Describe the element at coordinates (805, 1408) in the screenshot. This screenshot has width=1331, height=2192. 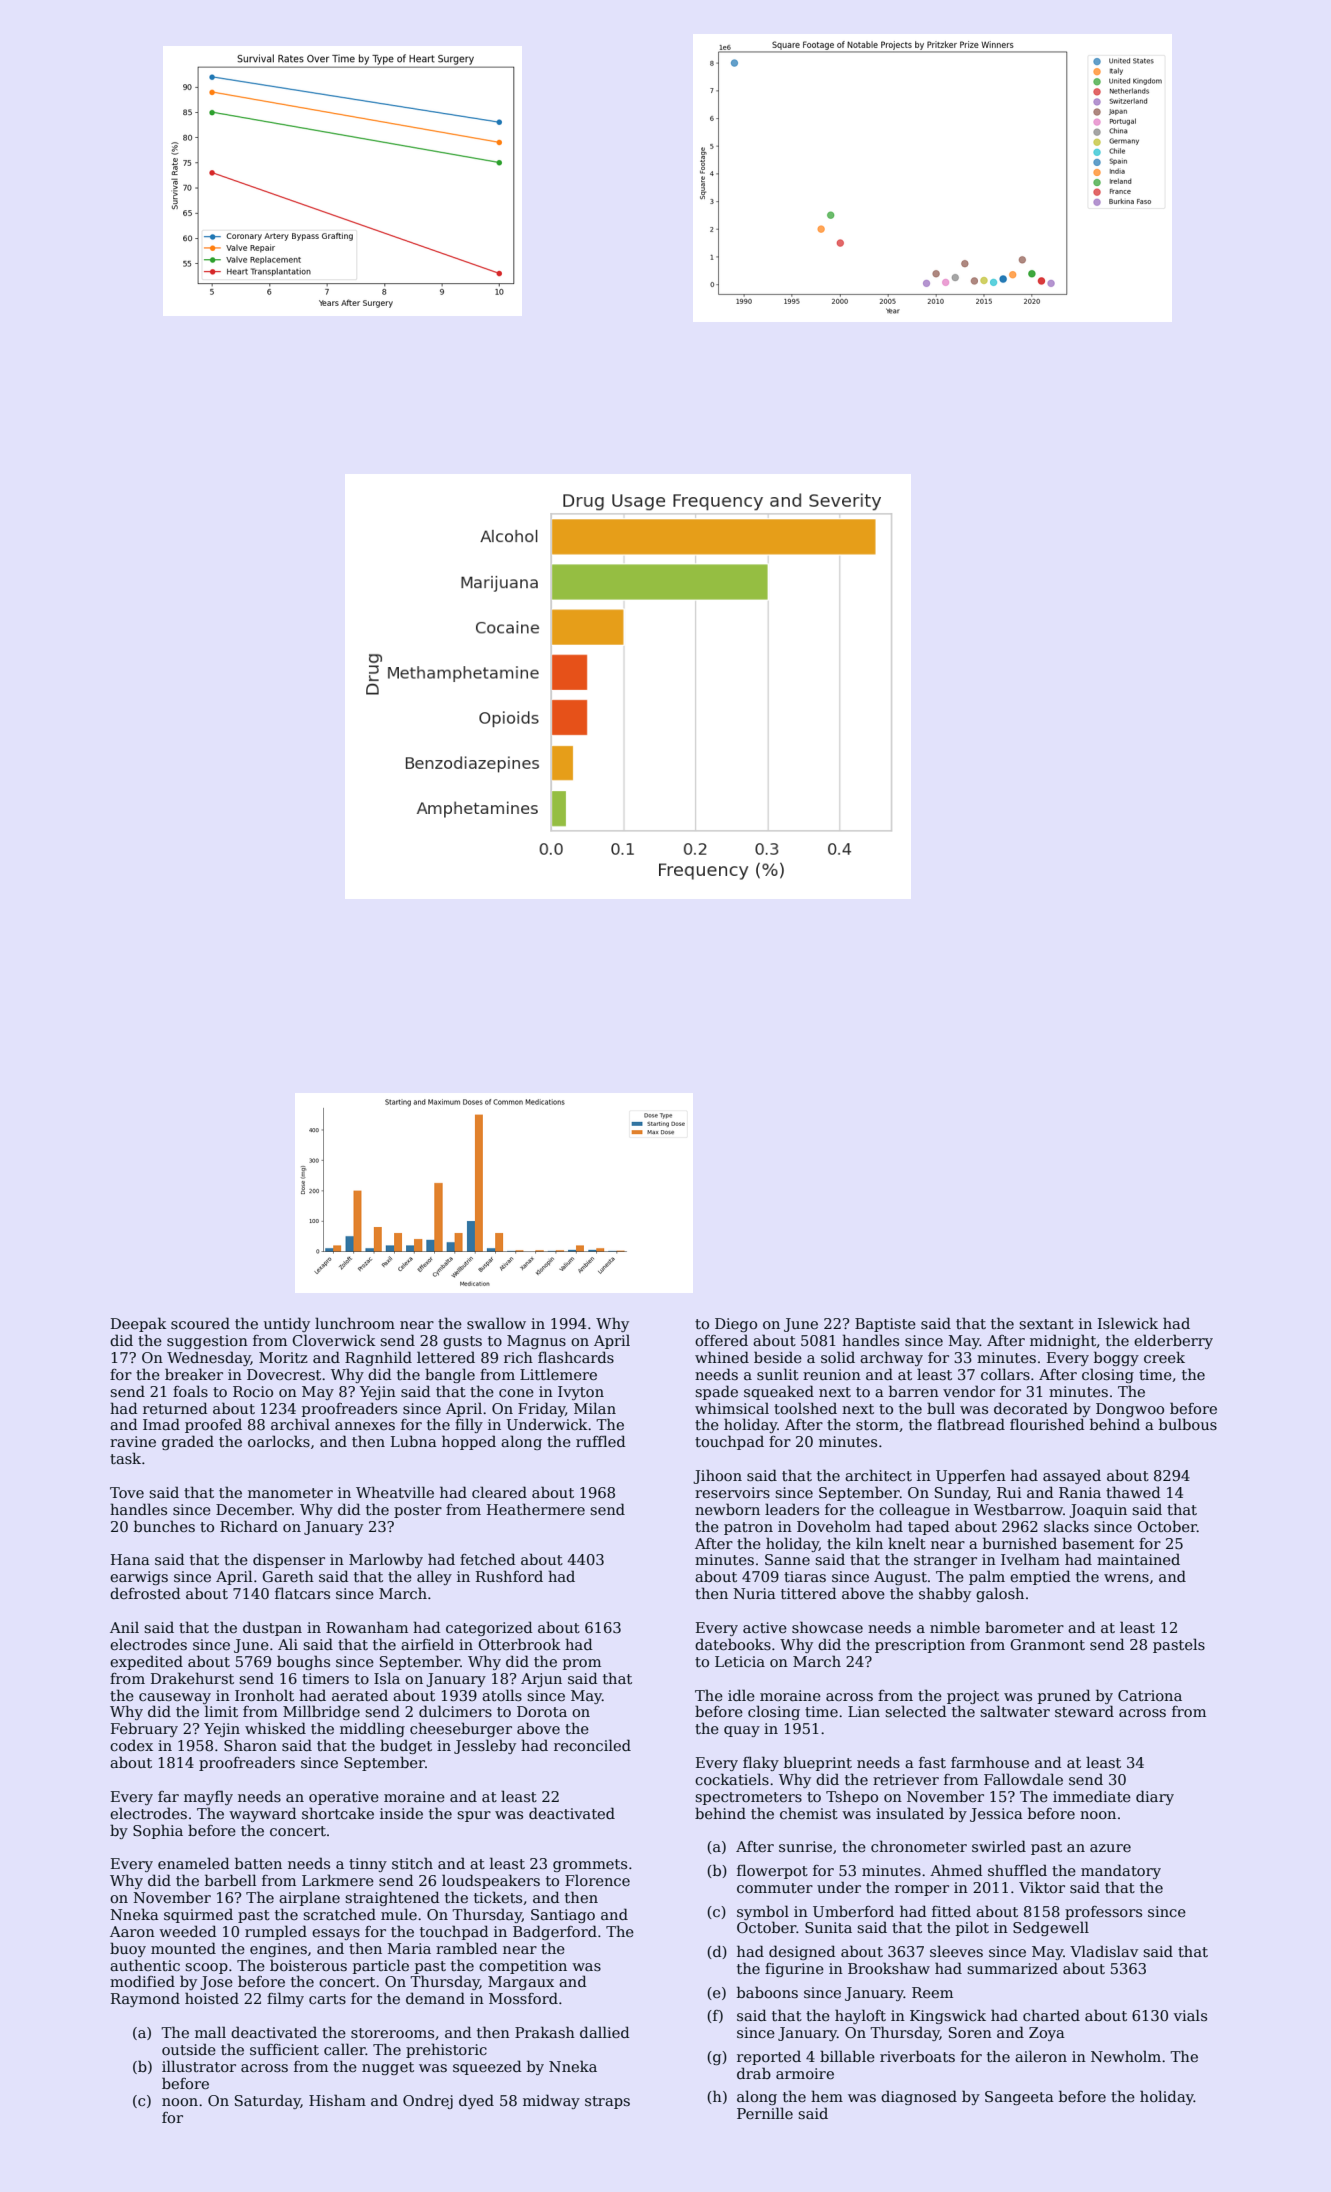
I see `toolshed` at that location.
